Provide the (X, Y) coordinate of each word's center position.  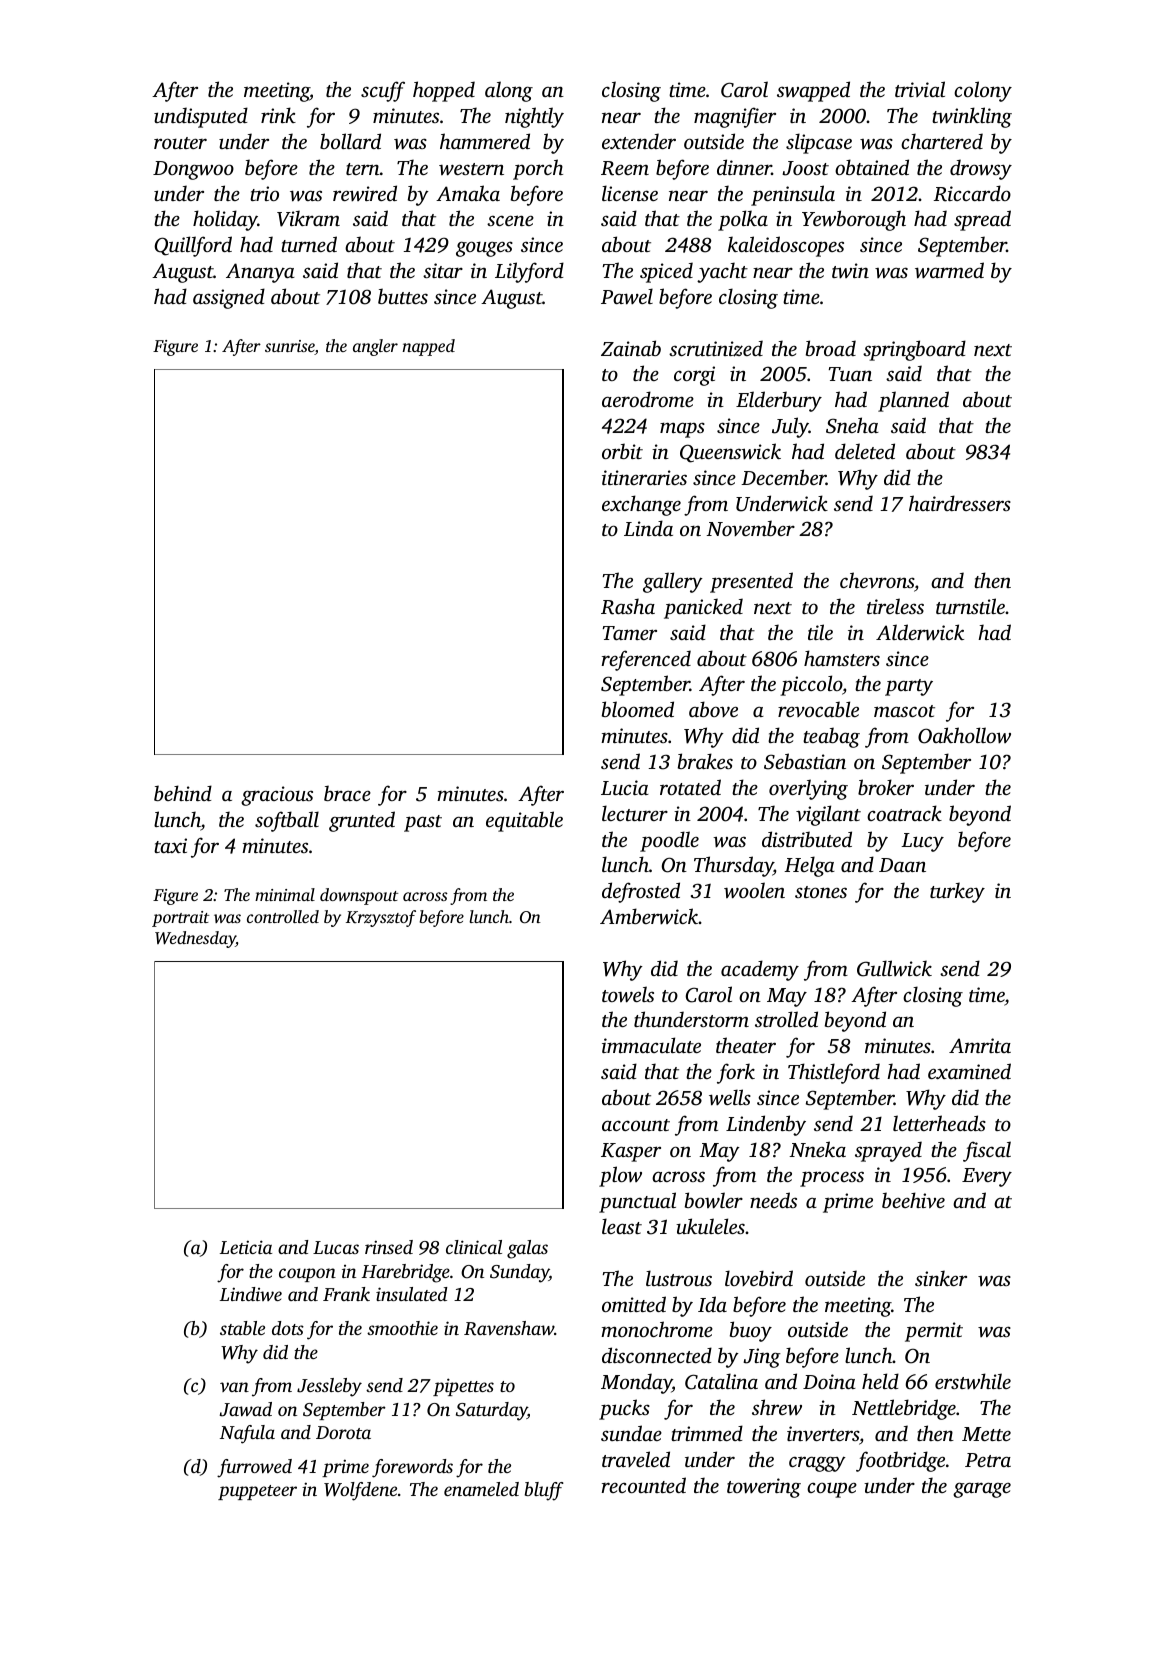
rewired (365, 193)
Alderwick (920, 632)
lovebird (759, 1278)
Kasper (631, 1152)
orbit (622, 451)
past (423, 823)
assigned (229, 298)
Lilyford (529, 272)
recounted (644, 1485)
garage (982, 1490)
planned (913, 401)
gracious (277, 796)
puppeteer (257, 1492)
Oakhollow (964, 735)
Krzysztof (381, 918)
